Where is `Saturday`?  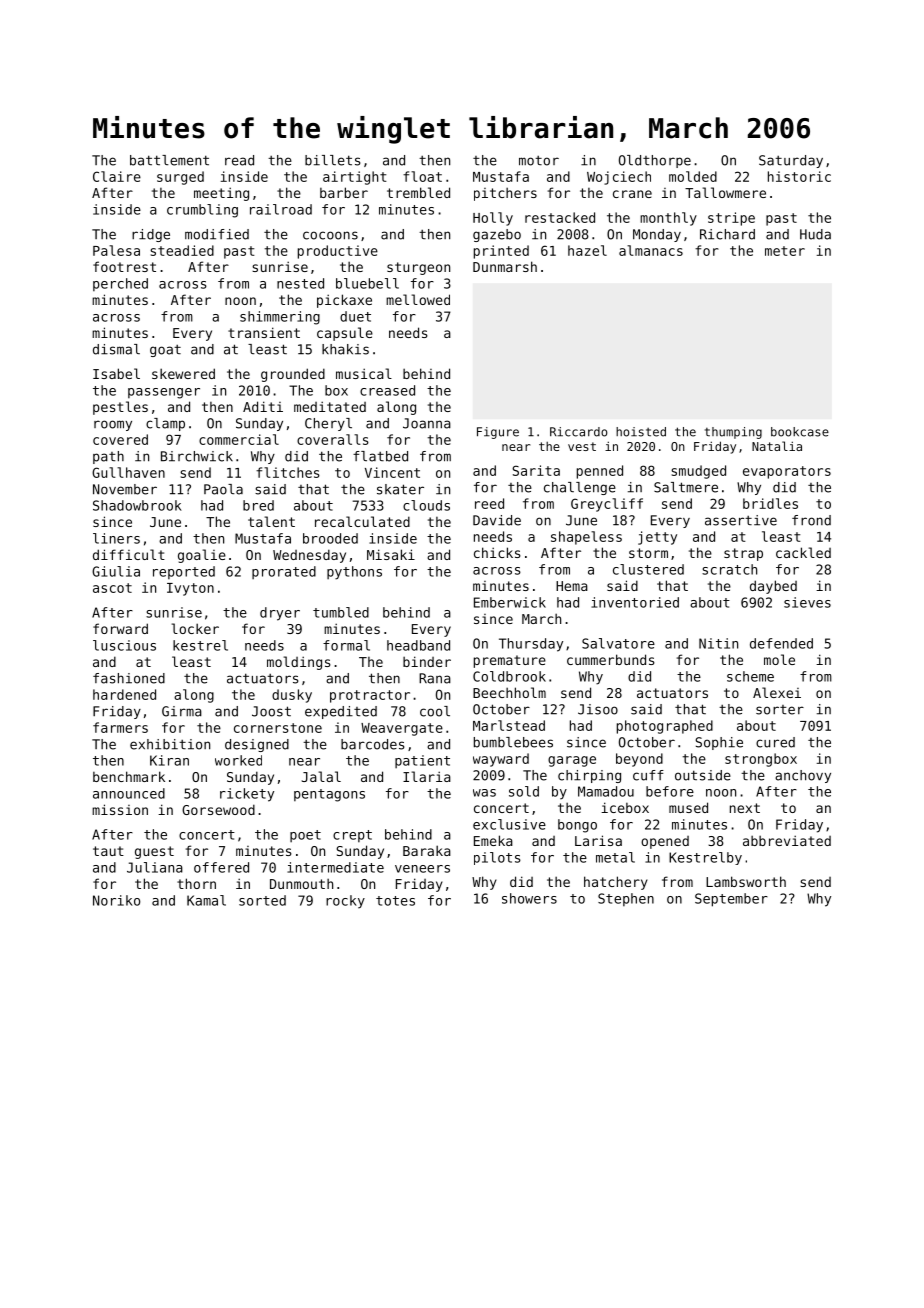 Saturday is located at coordinates (791, 161).
